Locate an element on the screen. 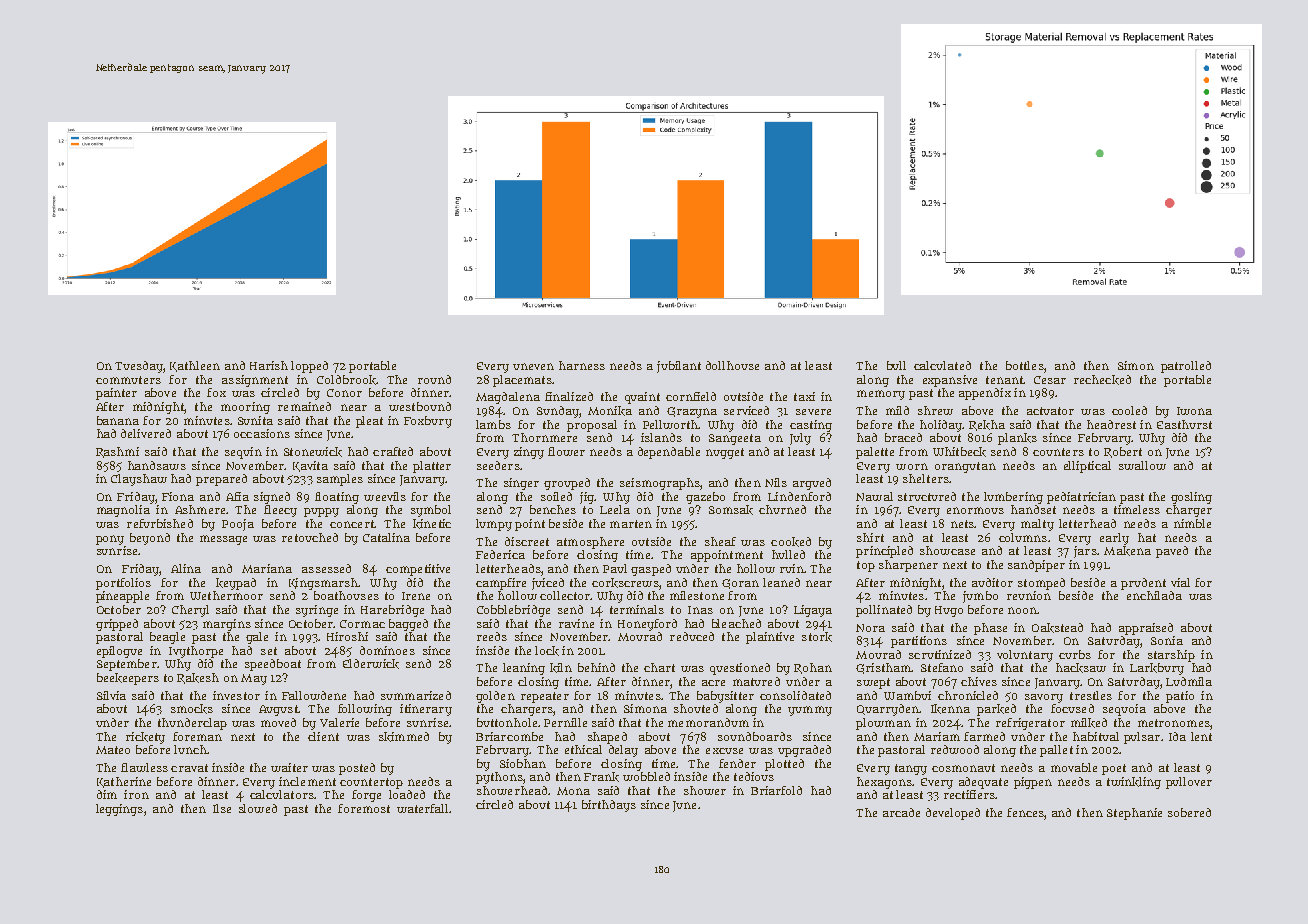 This screenshot has width=1308, height=924. harness is located at coordinates (582, 365).
